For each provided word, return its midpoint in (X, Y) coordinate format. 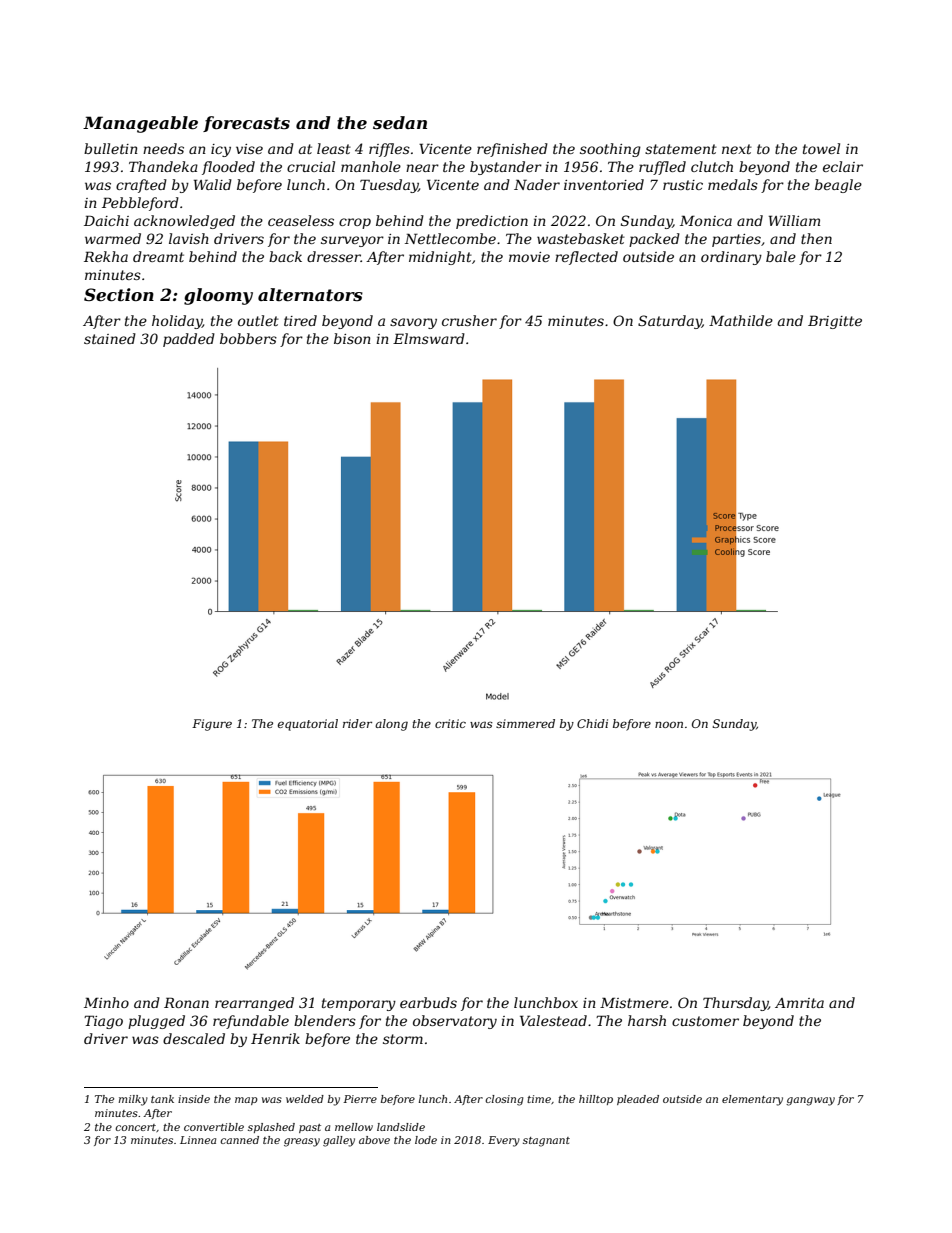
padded (189, 340)
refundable (251, 1022)
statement (681, 149)
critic (450, 723)
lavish (189, 238)
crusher (469, 320)
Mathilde (741, 320)
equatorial (308, 725)
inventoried (604, 184)
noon (669, 724)
